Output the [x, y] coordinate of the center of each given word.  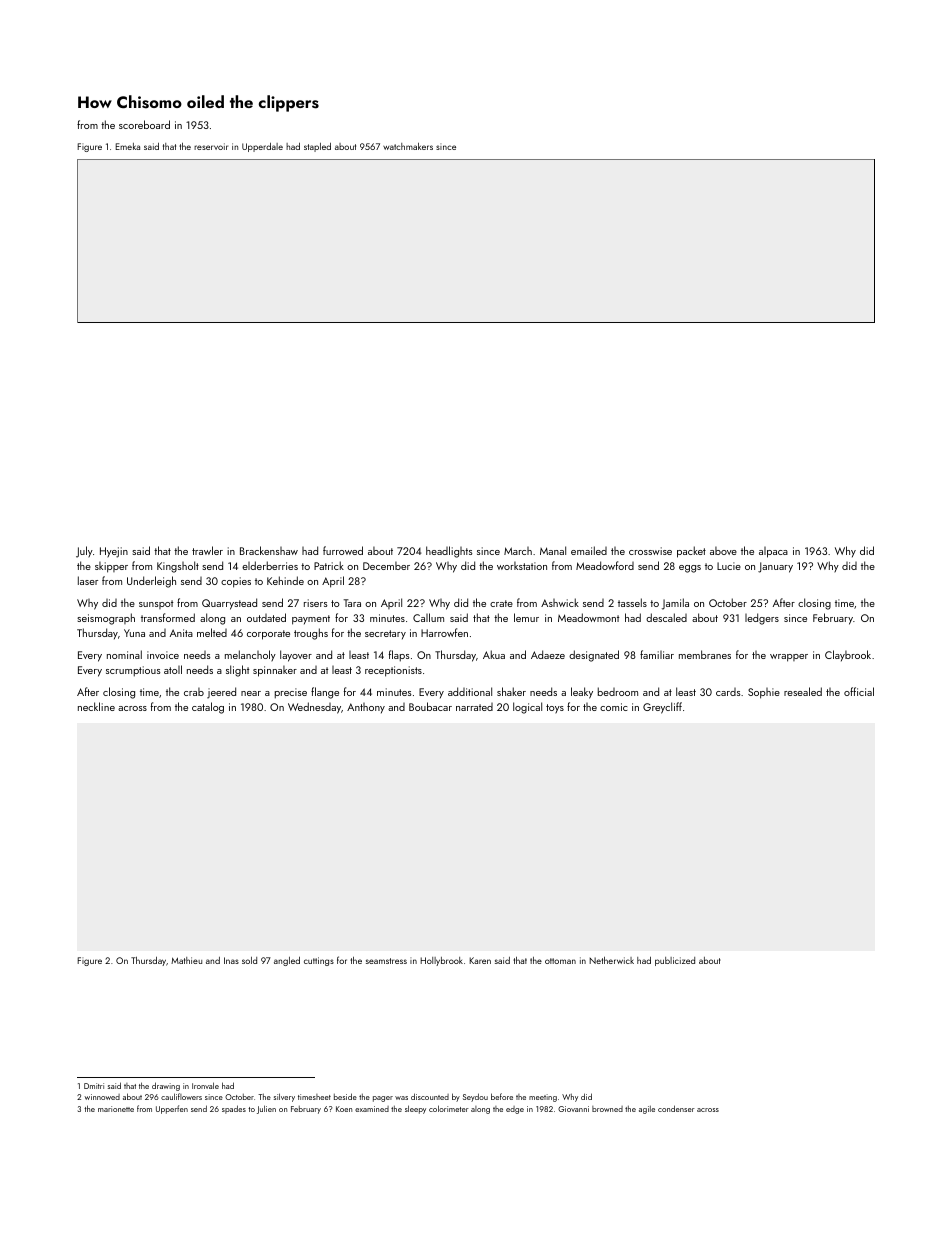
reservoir [211, 146]
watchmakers [408, 146]
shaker [511, 691]
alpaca [773, 552]
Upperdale [262, 147]
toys [555, 708]
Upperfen [172, 1109]
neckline [96, 706]
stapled [317, 147]
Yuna [134, 633]
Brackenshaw [269, 550]
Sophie [764, 693]
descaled [666, 617]
